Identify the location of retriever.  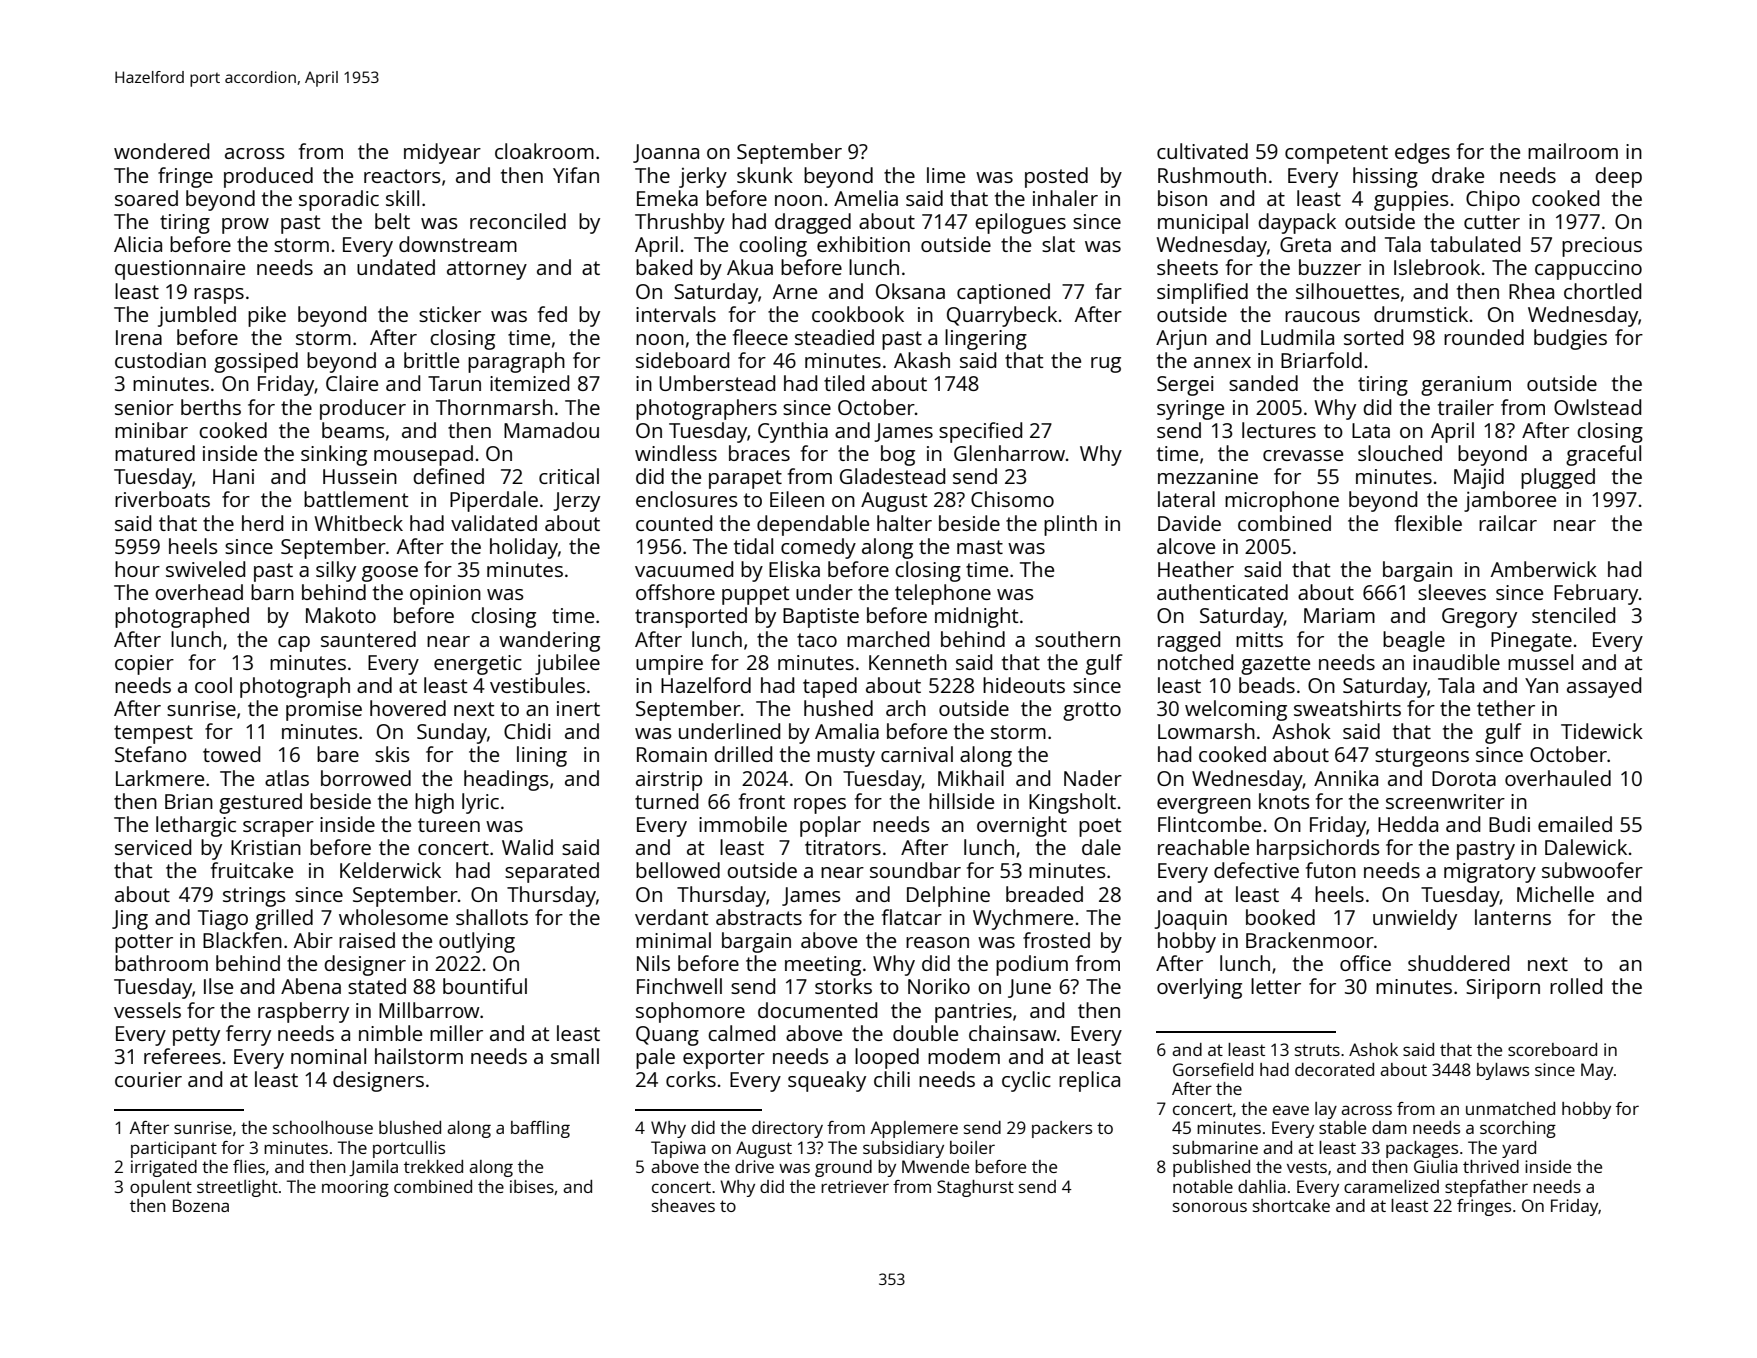
(855, 1186).
